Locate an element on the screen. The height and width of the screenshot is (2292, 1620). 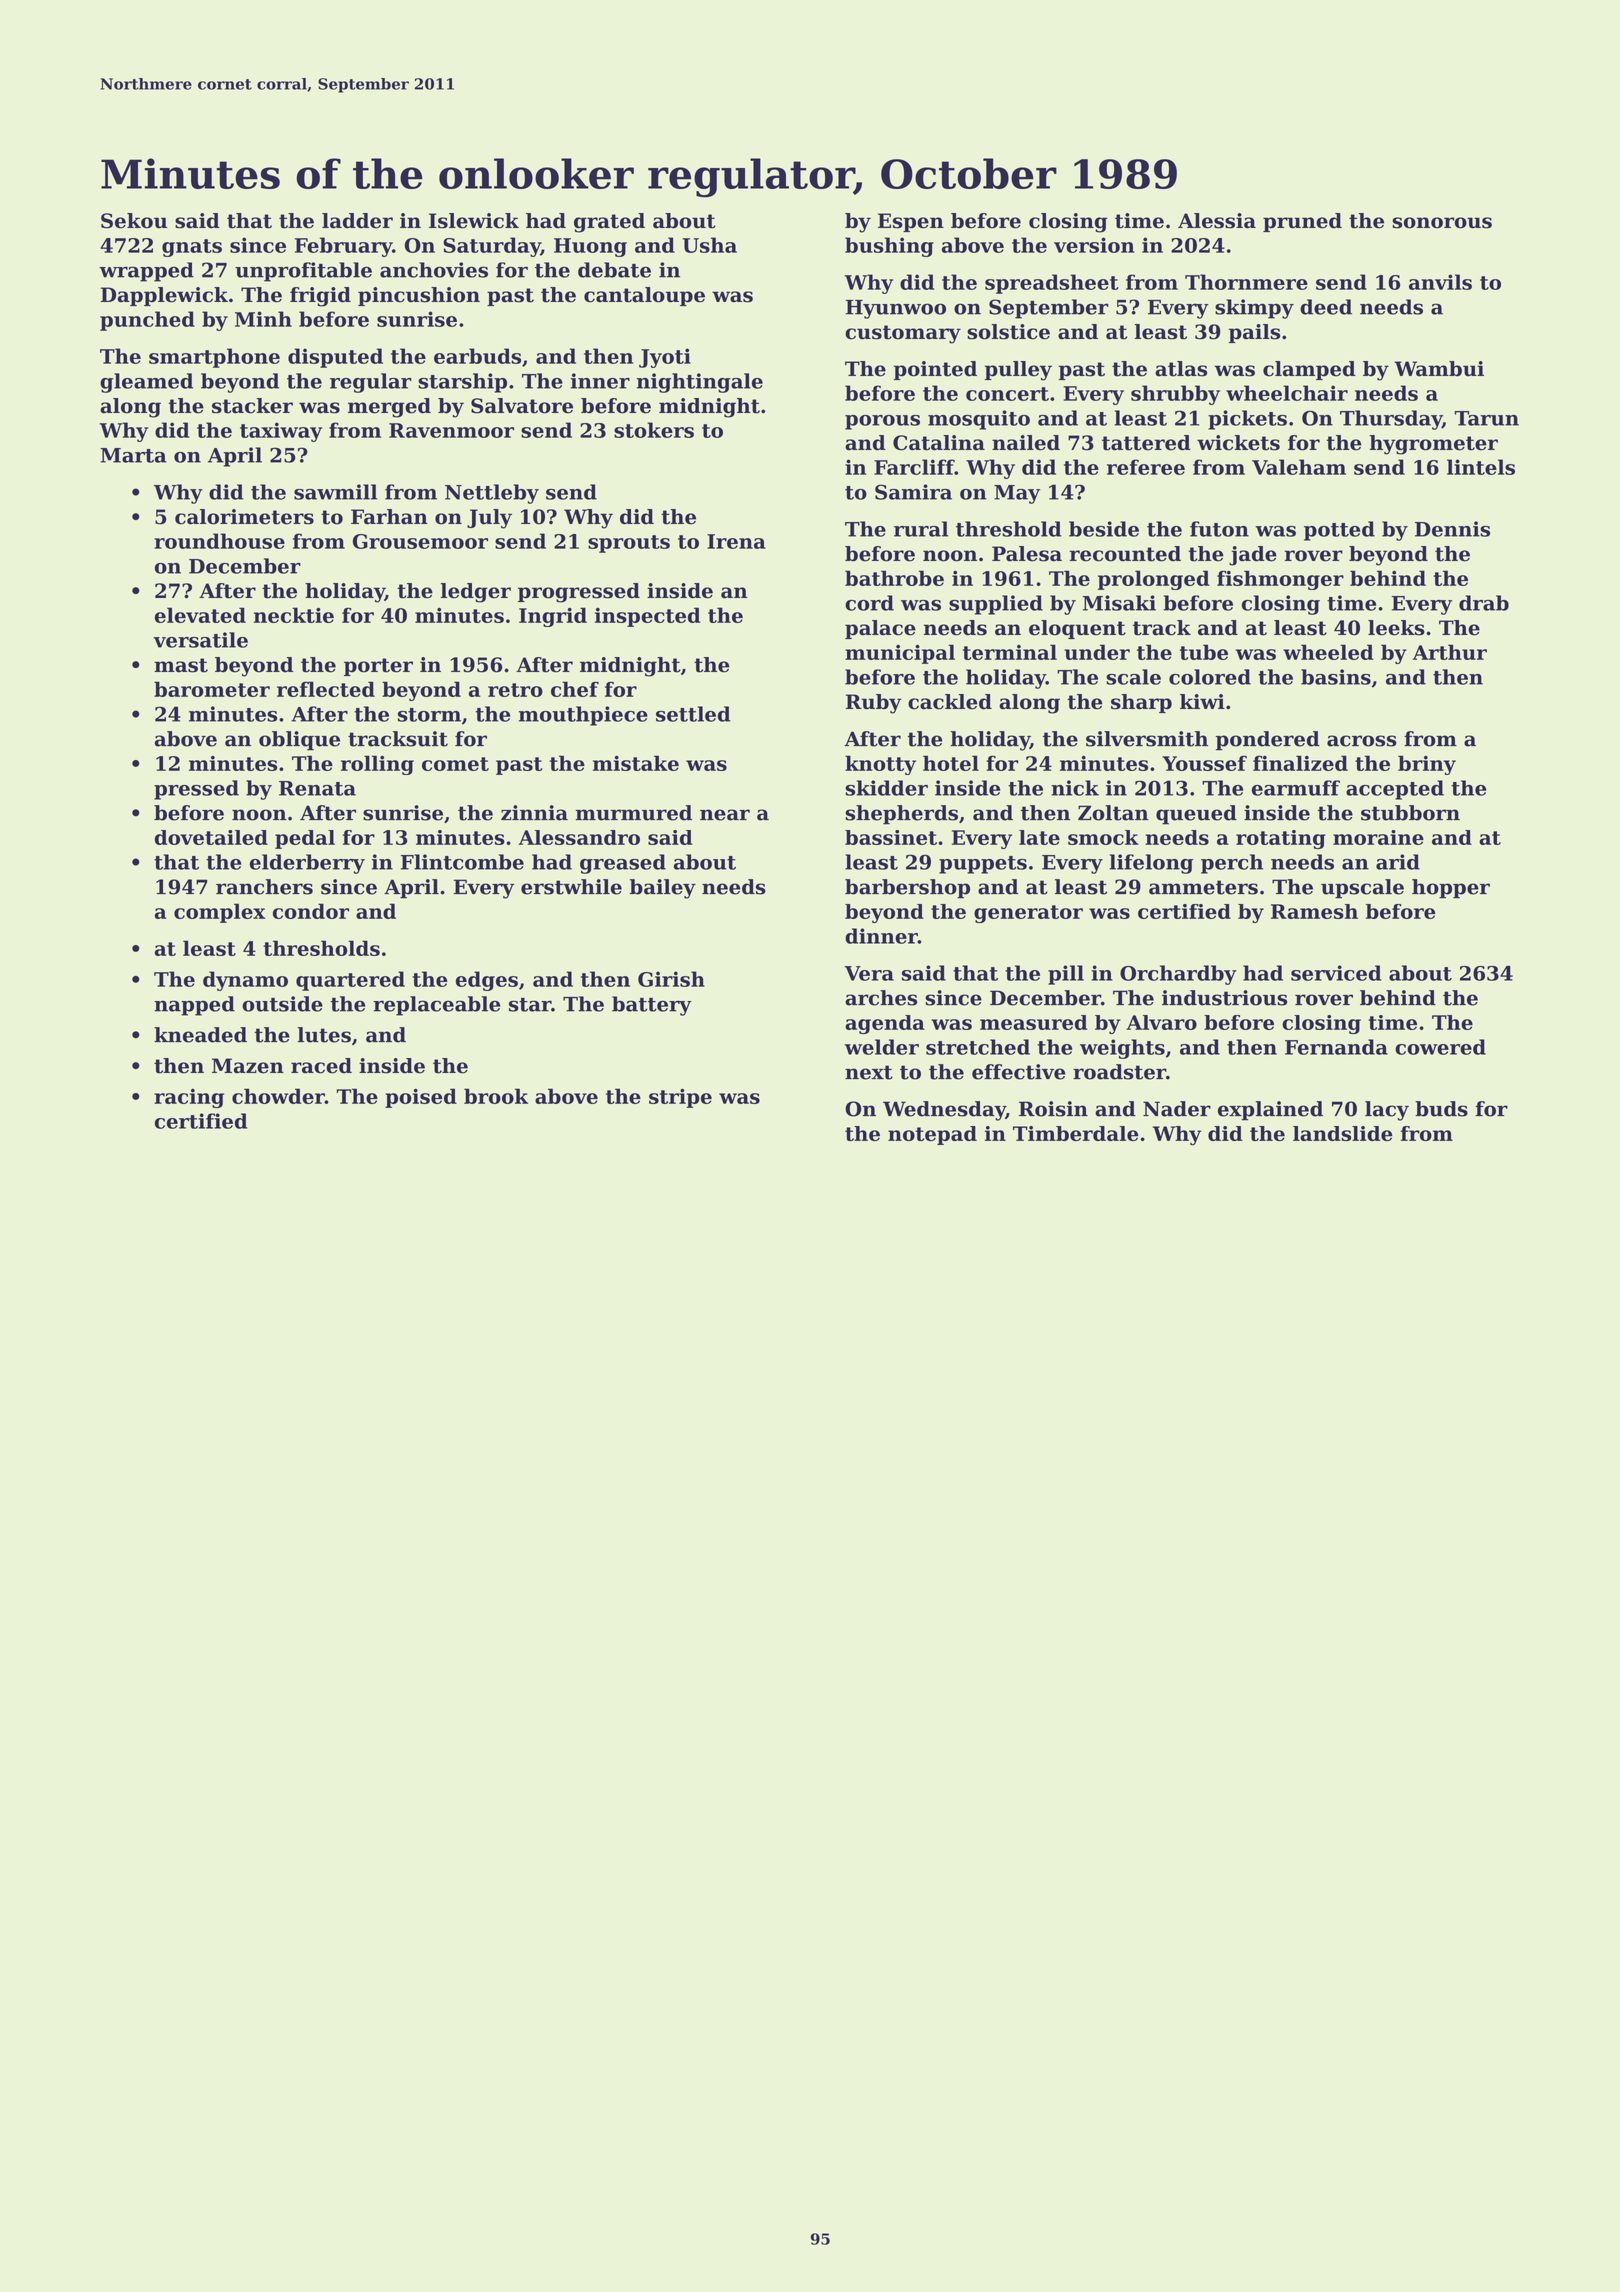
Arthur is located at coordinates (1450, 652).
